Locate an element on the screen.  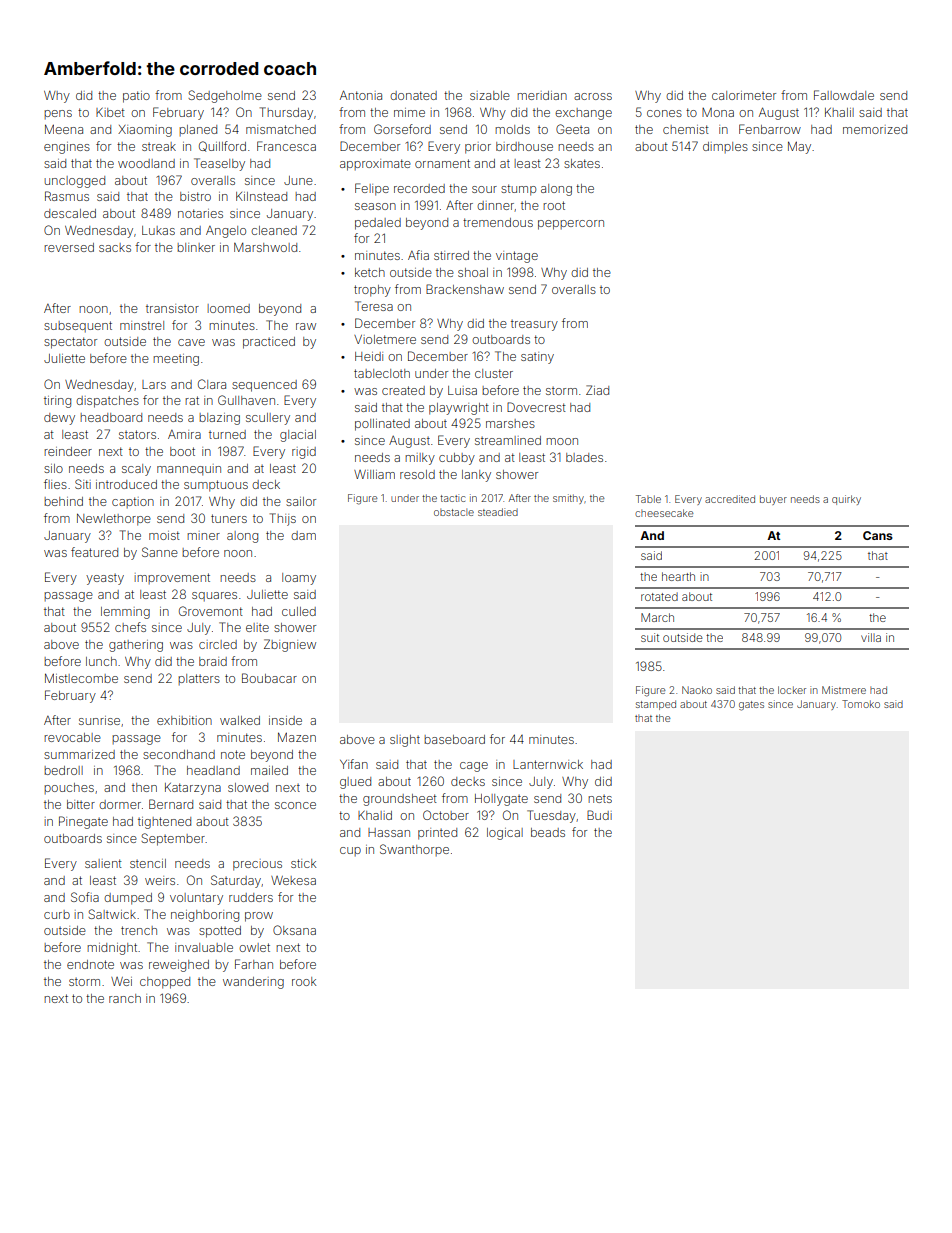
accredited is located at coordinates (730, 499).
